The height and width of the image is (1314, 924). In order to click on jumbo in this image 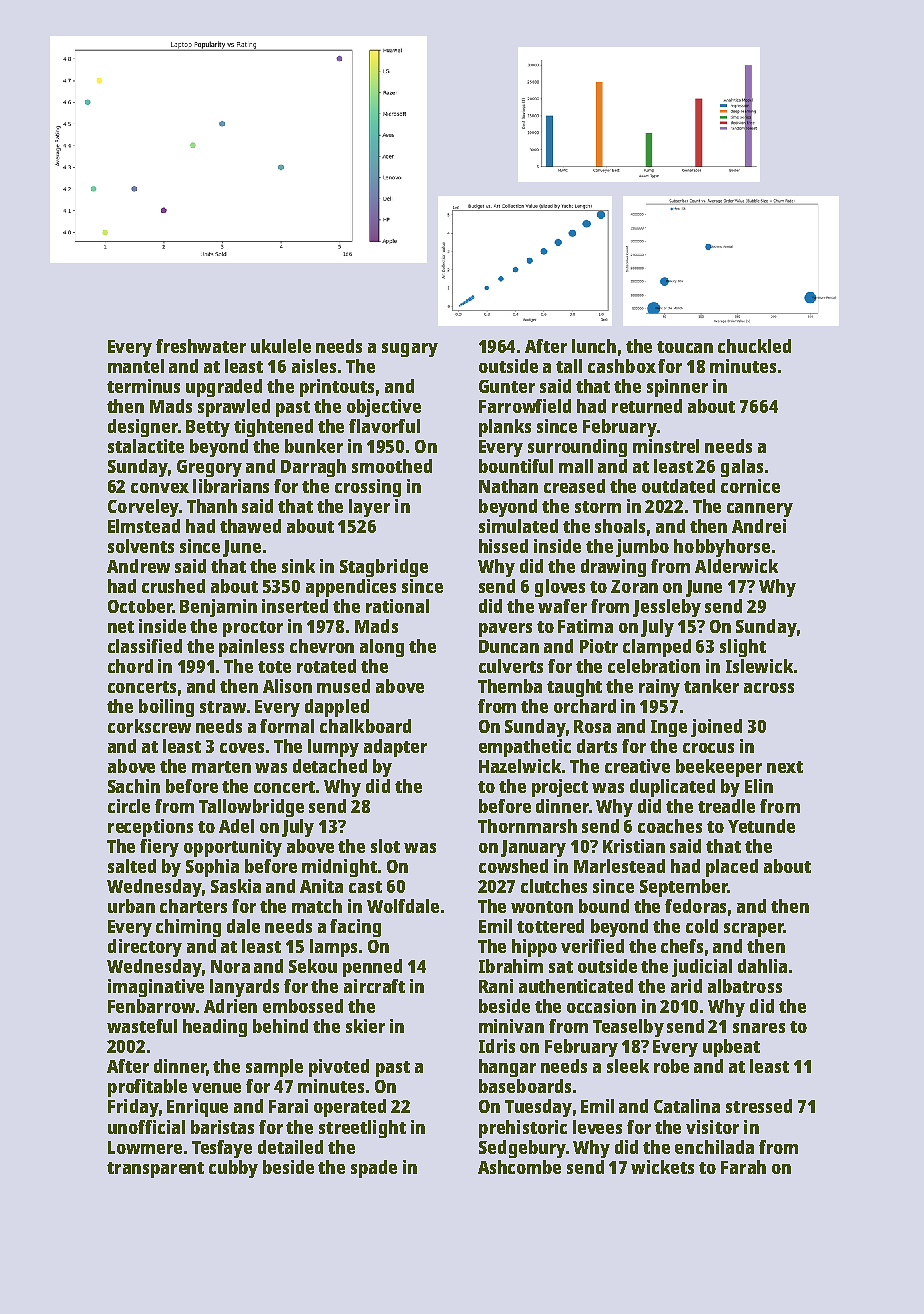, I will do `click(642, 548)`.
